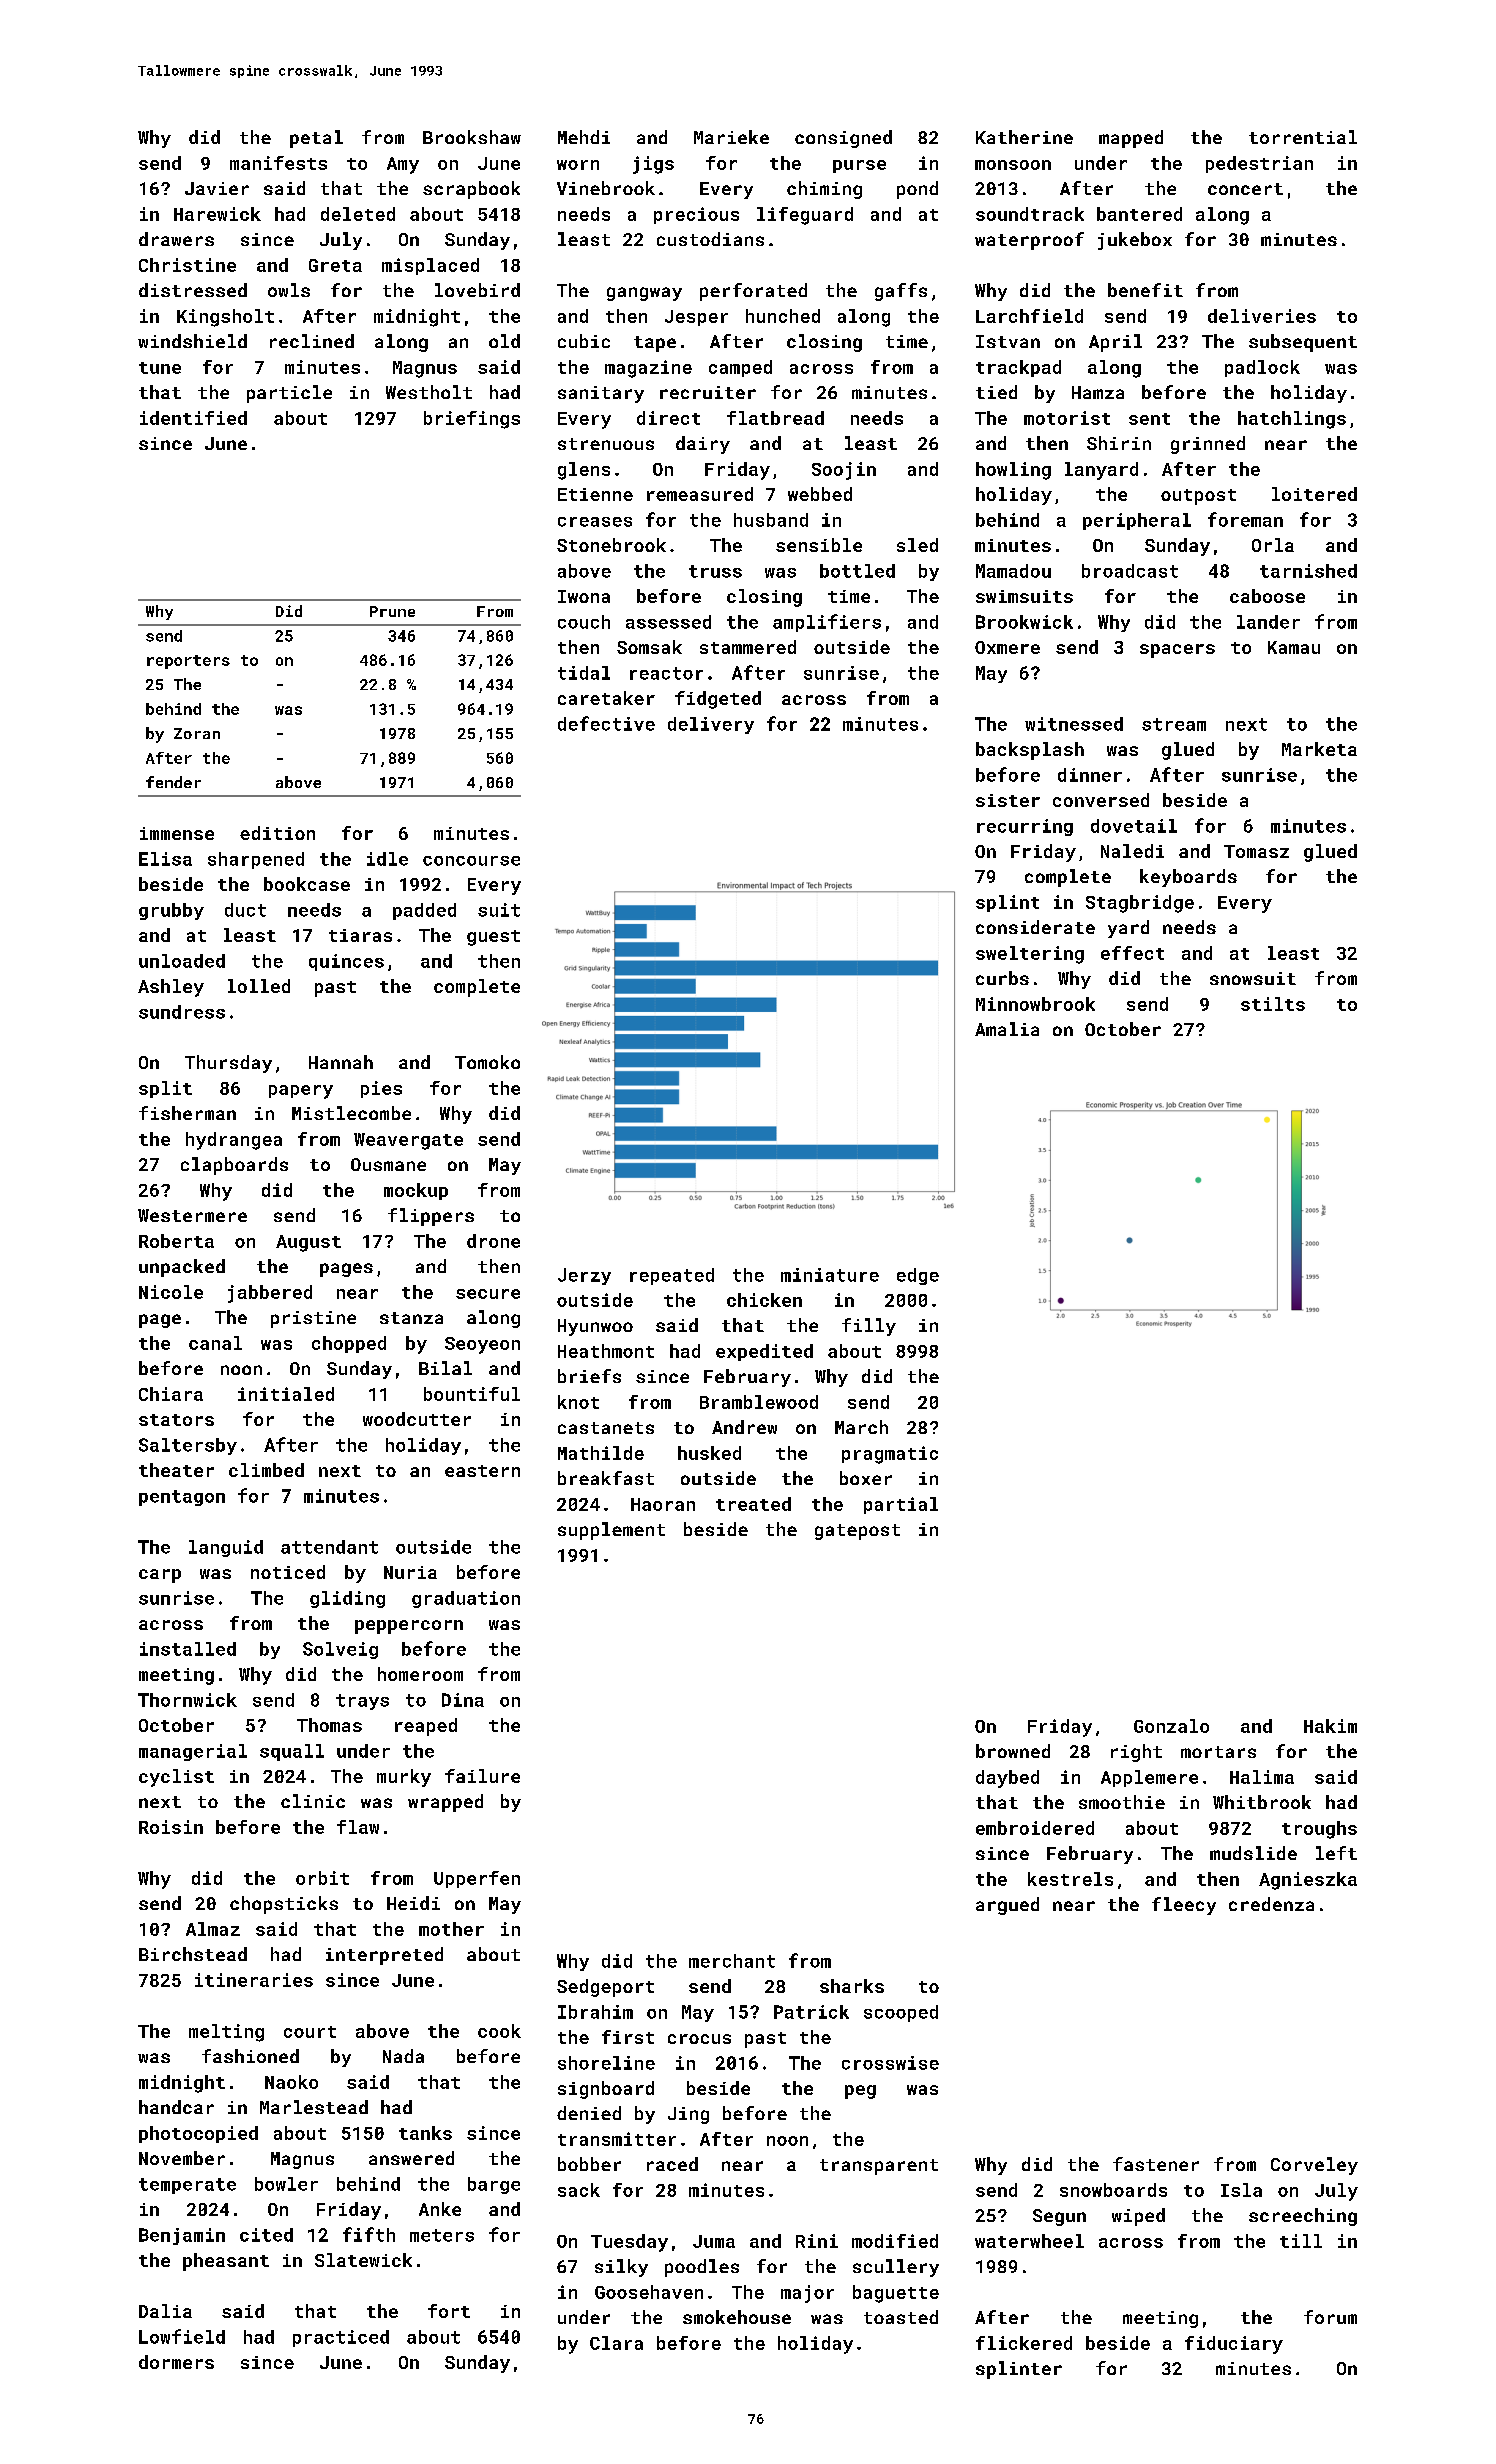 Image resolution: width=1496 pixels, height=2464 pixels. Describe the element at coordinates (1330, 1726) in the image. I see `Hakim` at that location.
